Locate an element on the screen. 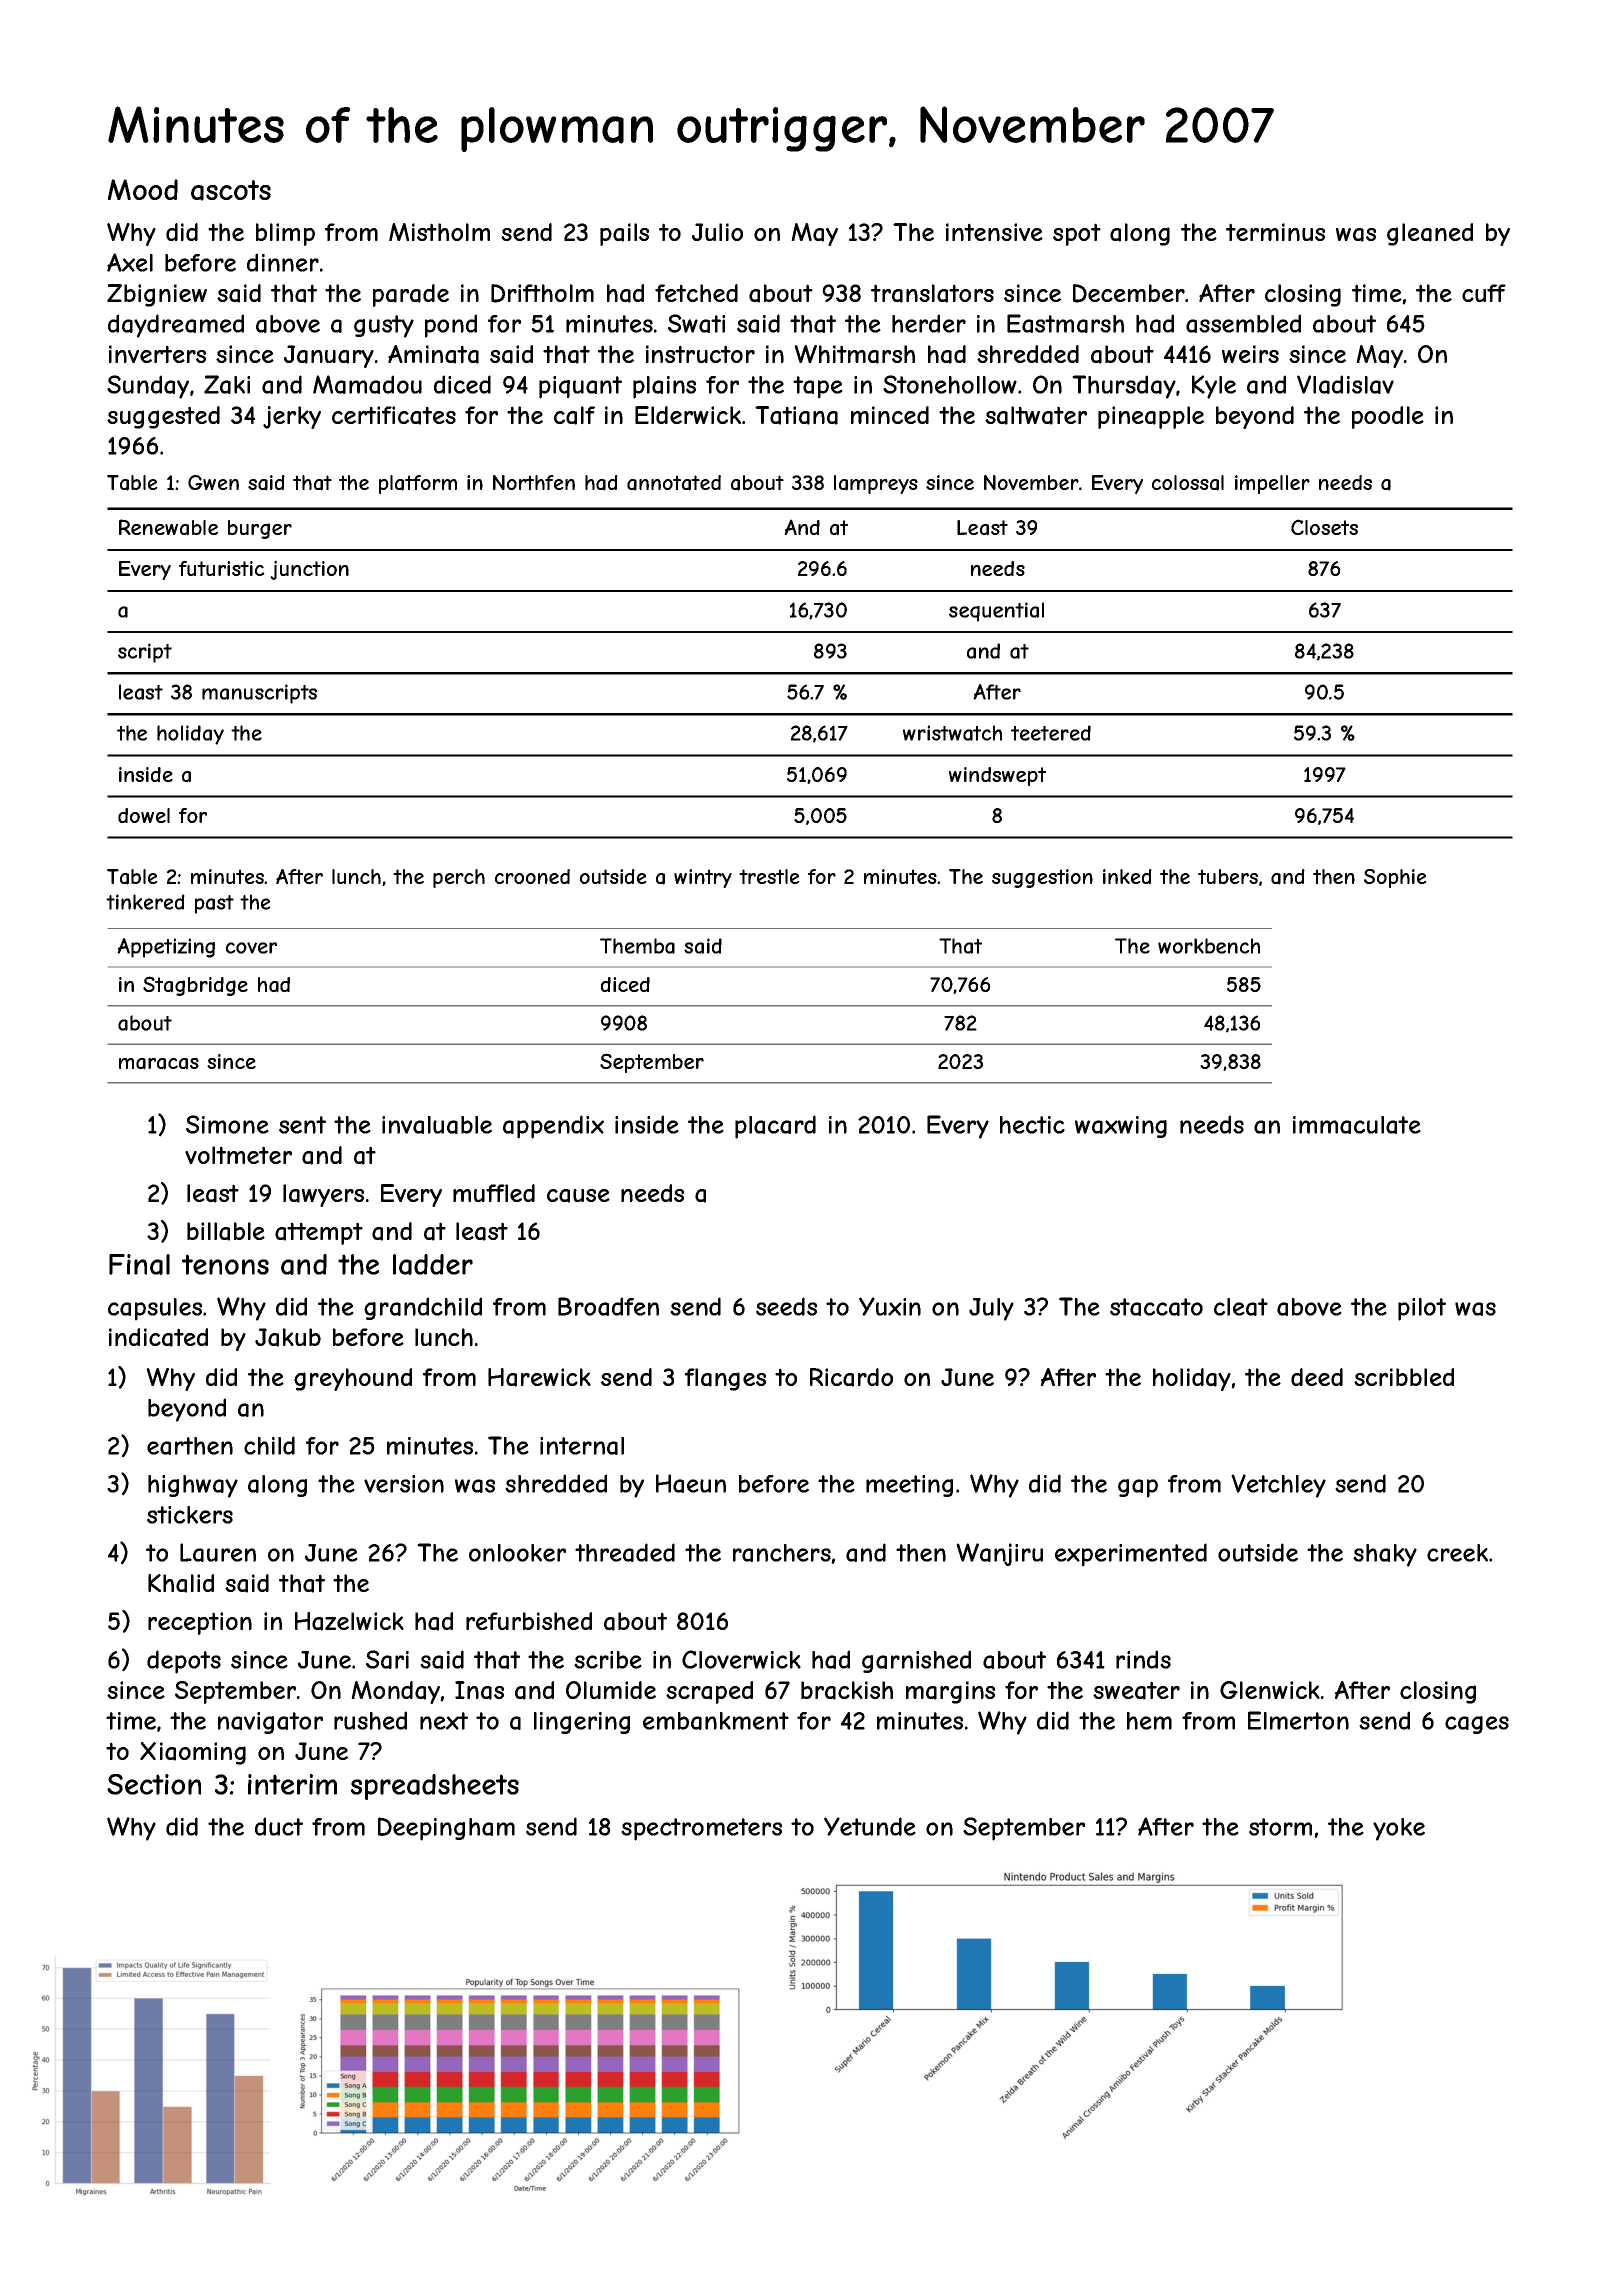  Whitmarsh is located at coordinates (854, 354).
